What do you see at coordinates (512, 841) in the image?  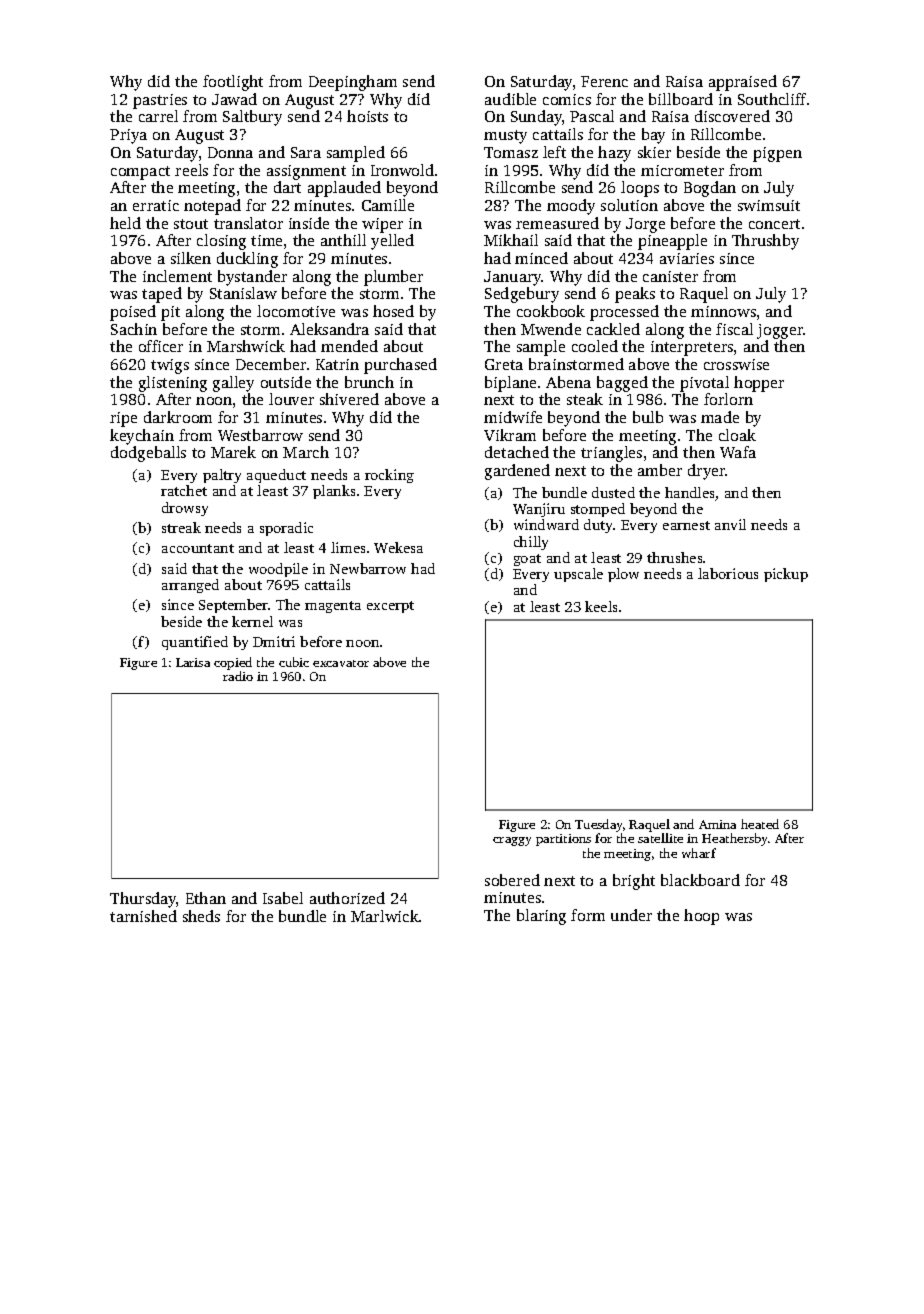 I see `craggy` at bounding box center [512, 841].
